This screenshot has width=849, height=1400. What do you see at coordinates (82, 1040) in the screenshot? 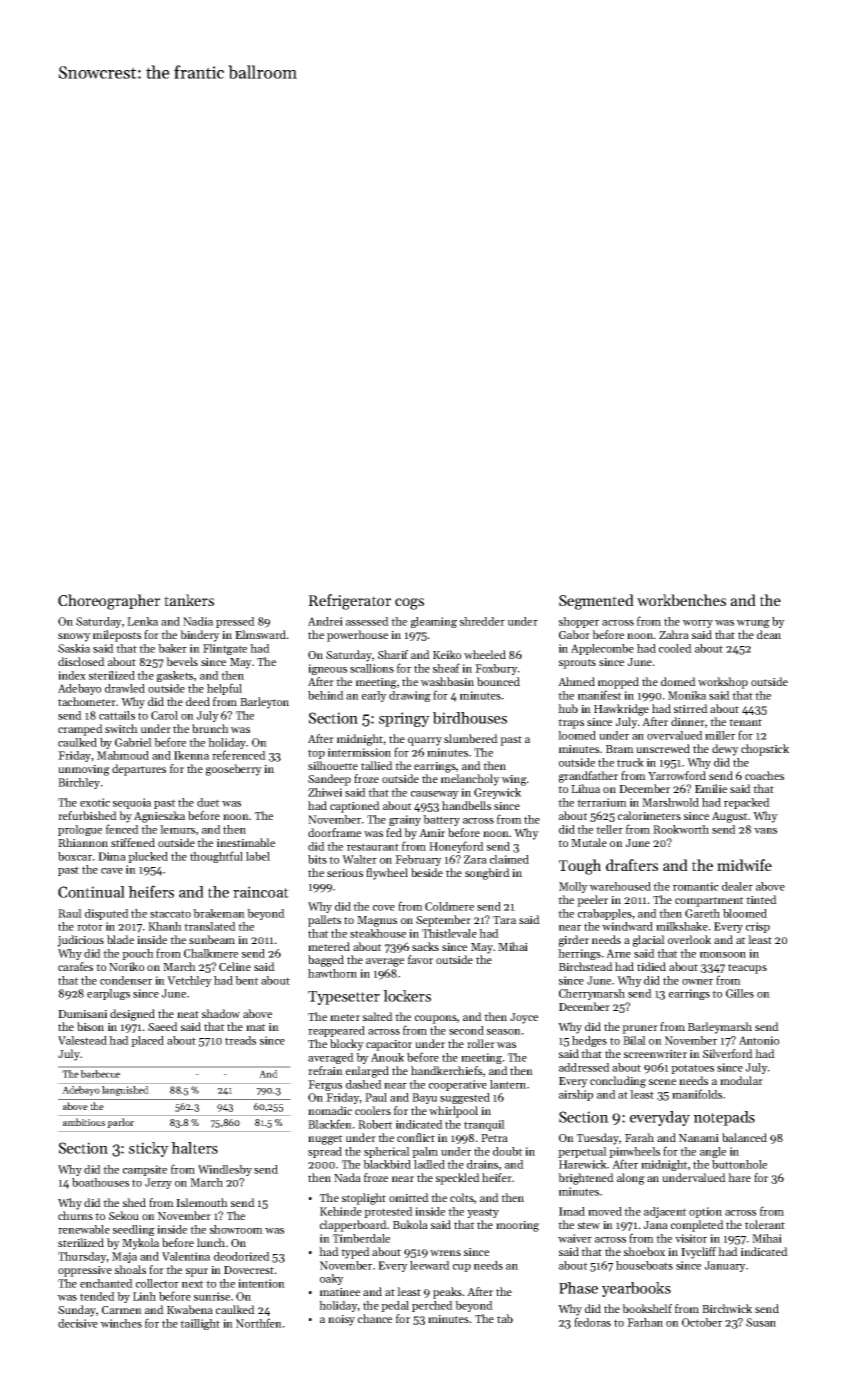
I see `Valestead` at bounding box center [82, 1040].
